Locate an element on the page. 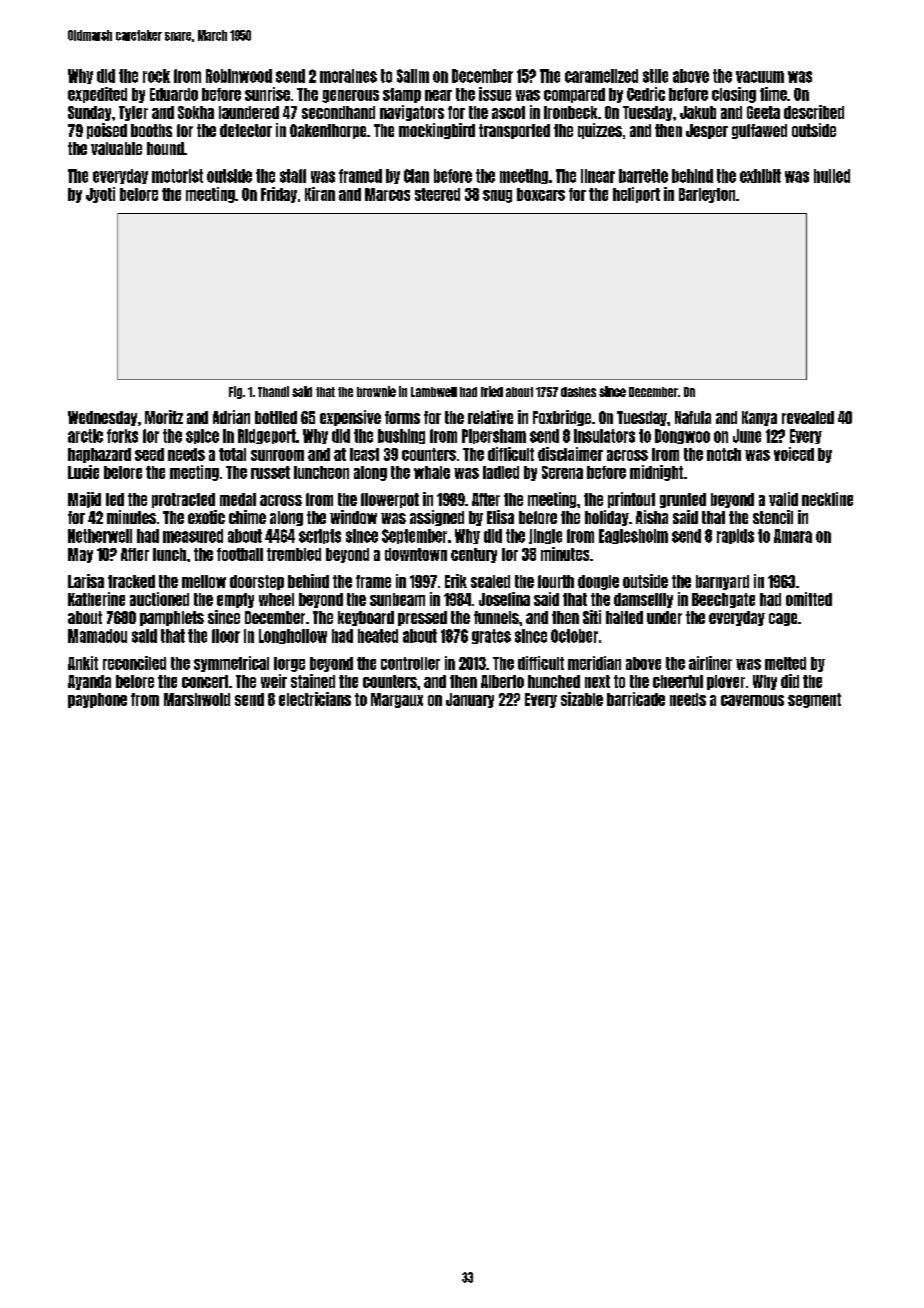 The height and width of the document is (1308, 924). valid is located at coordinates (783, 499).
